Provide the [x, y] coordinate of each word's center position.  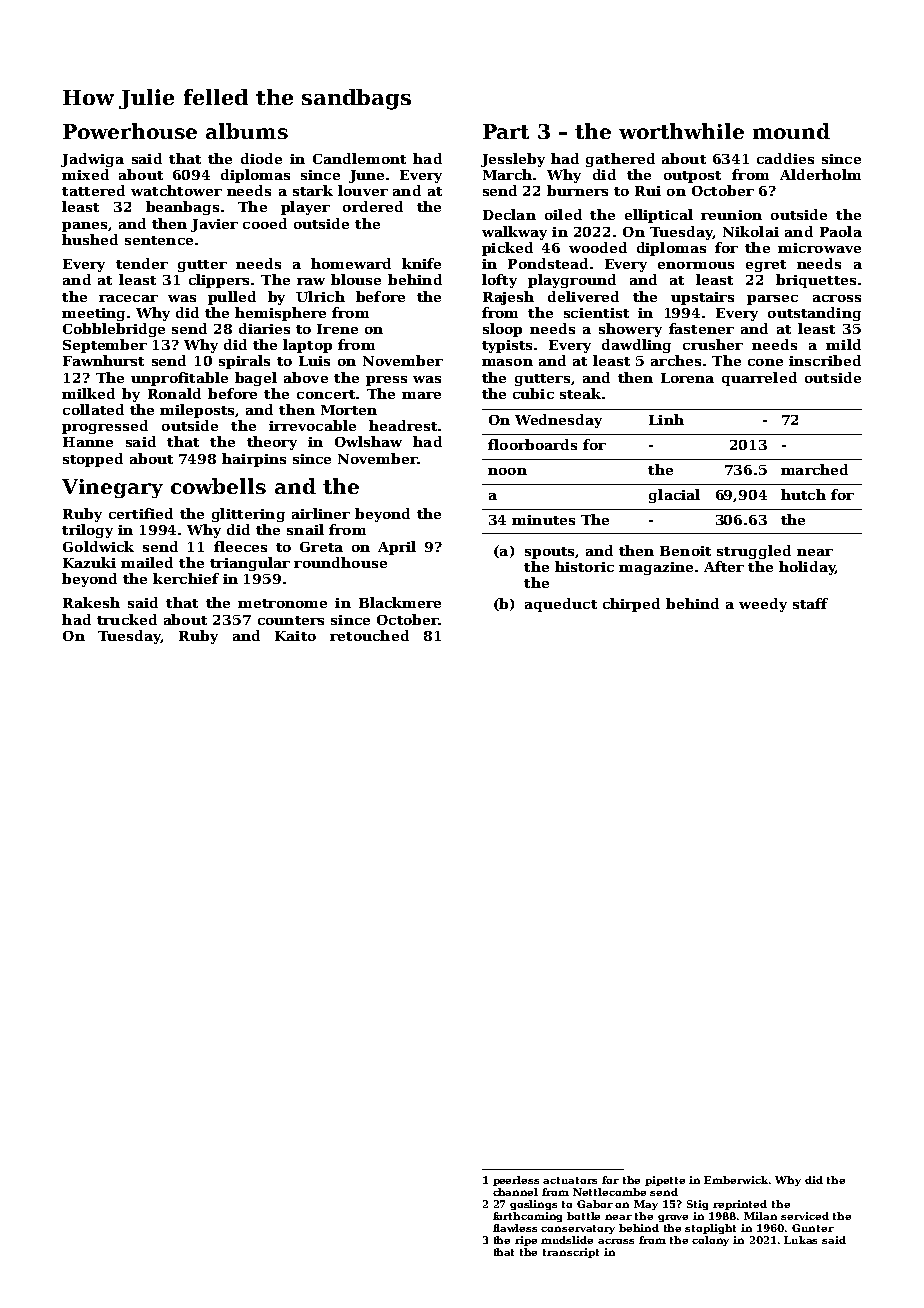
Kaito [295, 636]
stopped [93, 460]
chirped [631, 605]
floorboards [532, 444]
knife [421, 263]
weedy [763, 605]
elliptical [659, 216]
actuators [570, 1180]
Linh [666, 419]
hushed [90, 239]
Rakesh [91, 602]
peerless [516, 1181]
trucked [127, 619]
